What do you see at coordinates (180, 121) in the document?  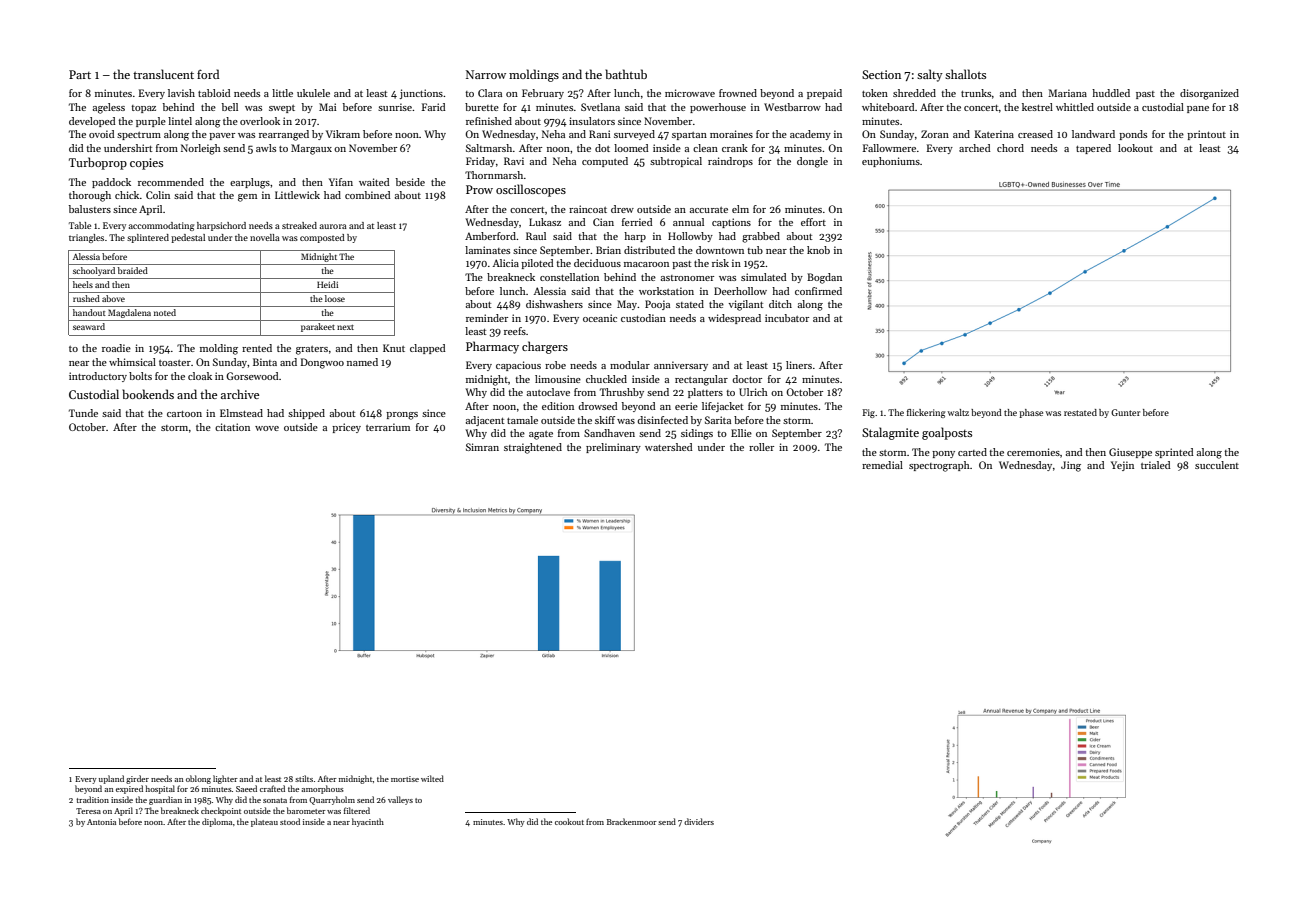 I see `lintel` at bounding box center [180, 121].
